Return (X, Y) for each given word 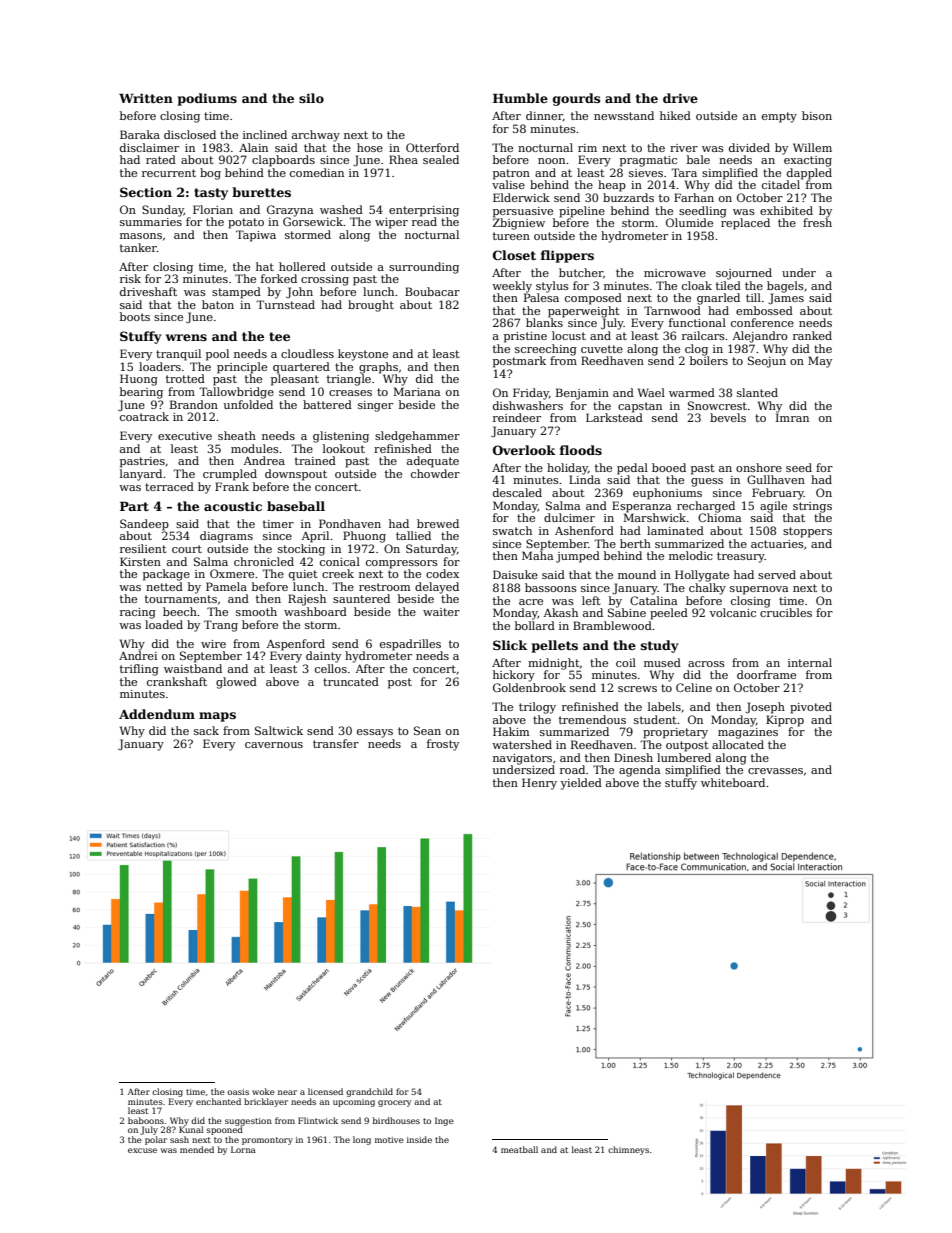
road (572, 769)
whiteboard (733, 782)
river (684, 148)
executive (185, 436)
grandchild (369, 1092)
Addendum (157, 714)
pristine (525, 337)
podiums (207, 99)
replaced (745, 224)
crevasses (775, 771)
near (287, 1092)
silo (311, 98)
